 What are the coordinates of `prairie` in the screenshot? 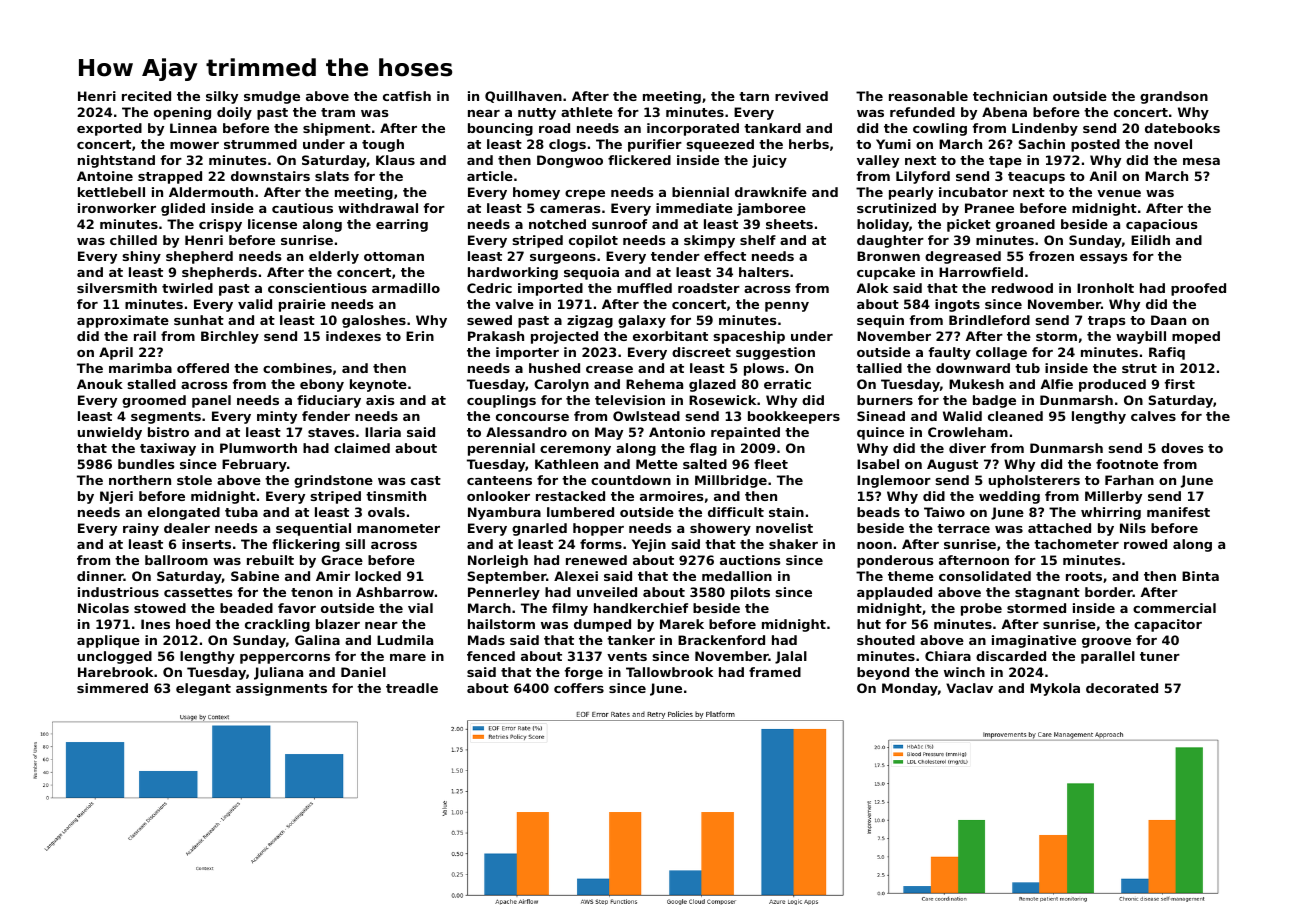 It's located at (302, 305).
